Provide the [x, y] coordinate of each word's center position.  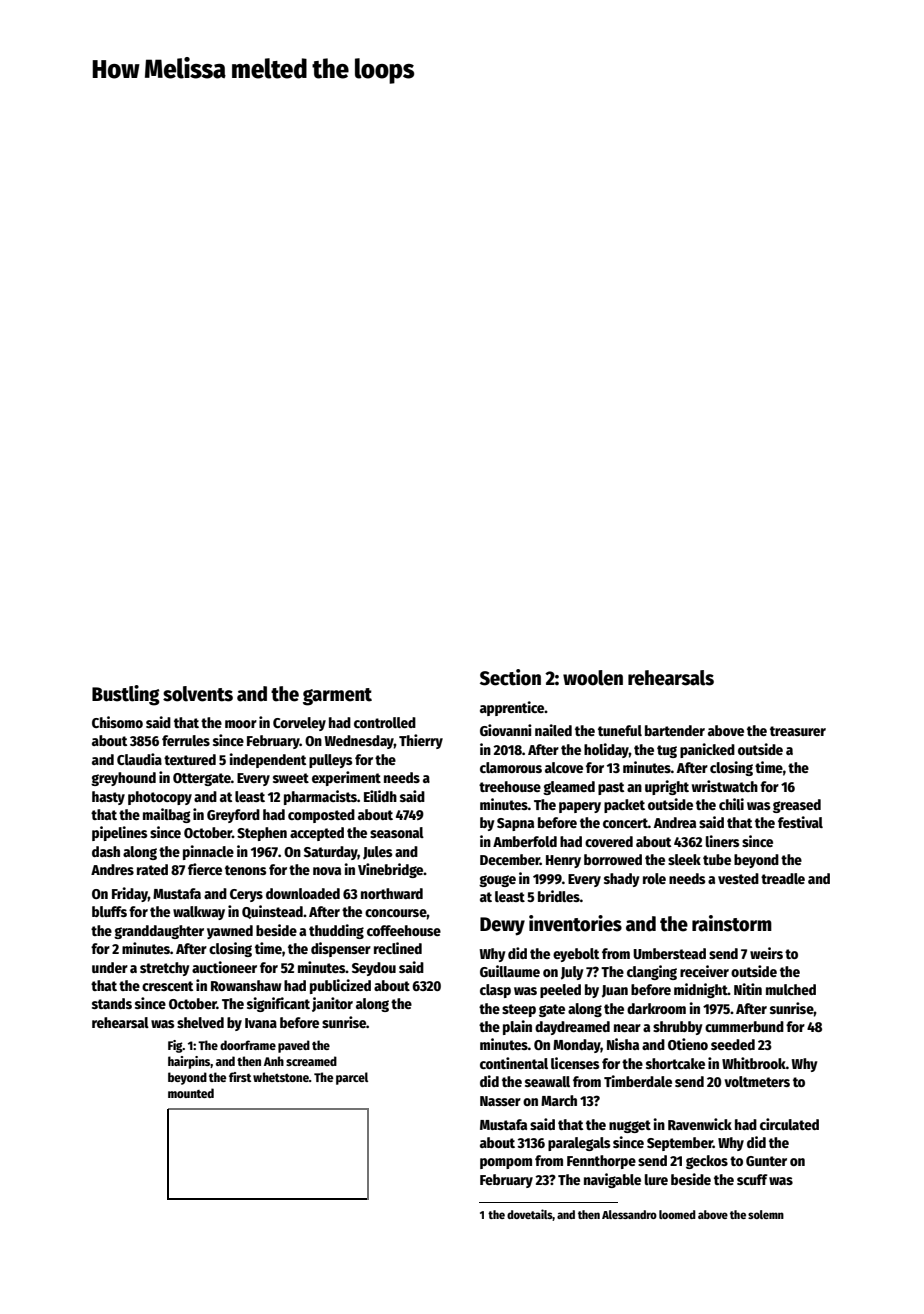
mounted [191, 1093]
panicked [707, 750]
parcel [352, 1078]
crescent [167, 986]
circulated [789, 1124]
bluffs [109, 911]
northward [392, 893]
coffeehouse [404, 930]
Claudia [139, 759]
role [654, 878]
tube [717, 859]
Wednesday [359, 742]
